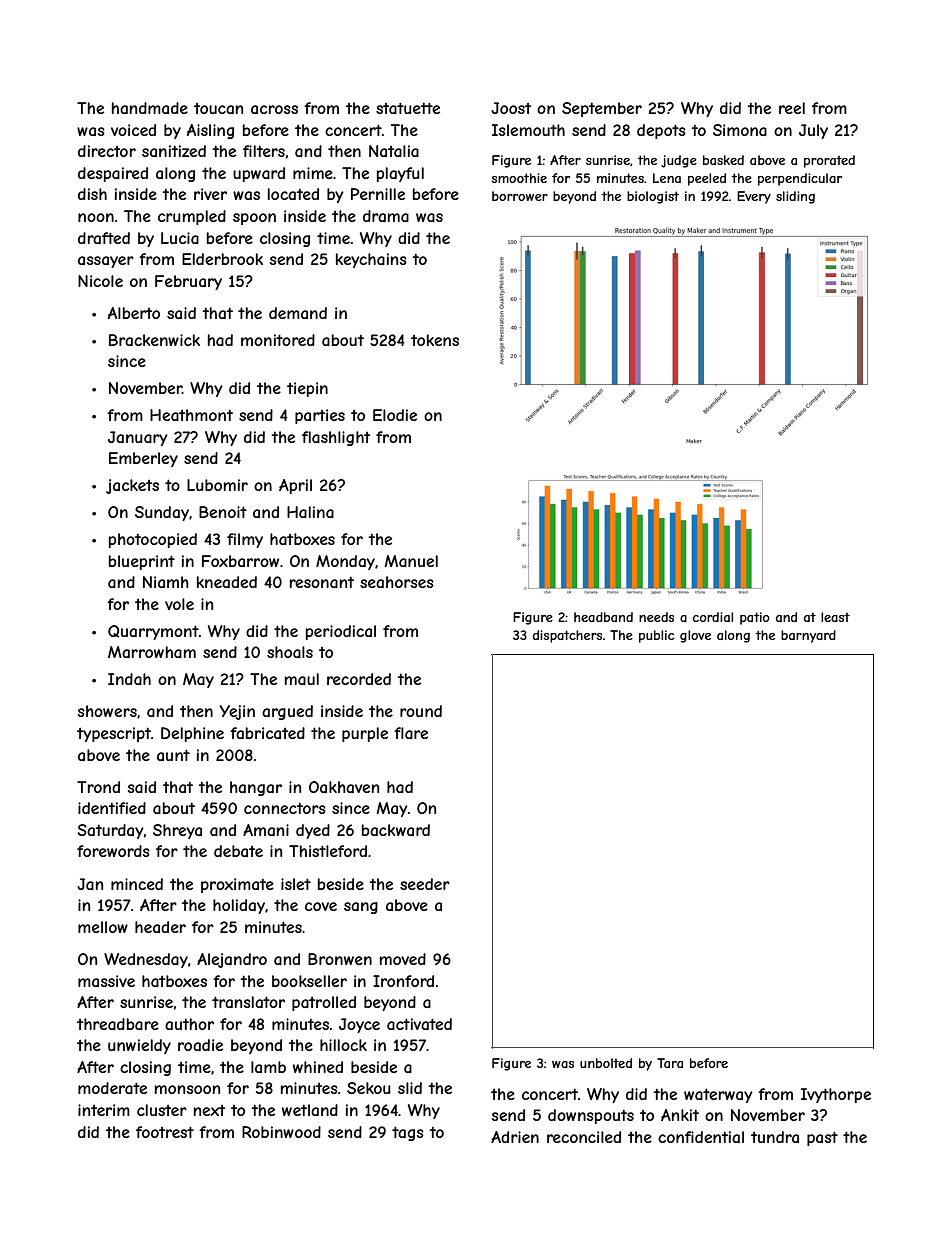 The height and width of the screenshot is (1233, 952). What do you see at coordinates (143, 459) in the screenshot?
I see `Emberley` at bounding box center [143, 459].
